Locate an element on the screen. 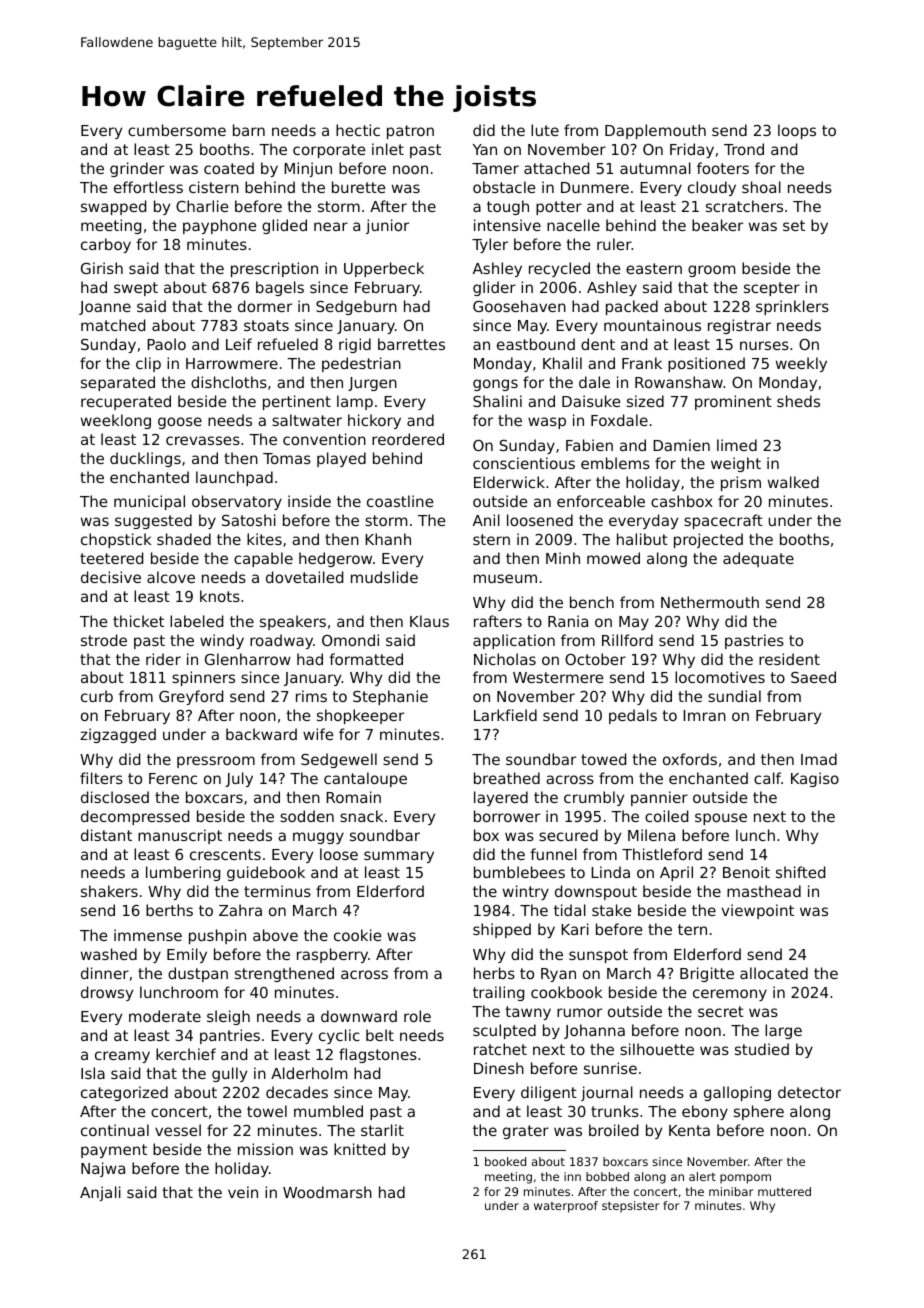  large is located at coordinates (783, 1031).
